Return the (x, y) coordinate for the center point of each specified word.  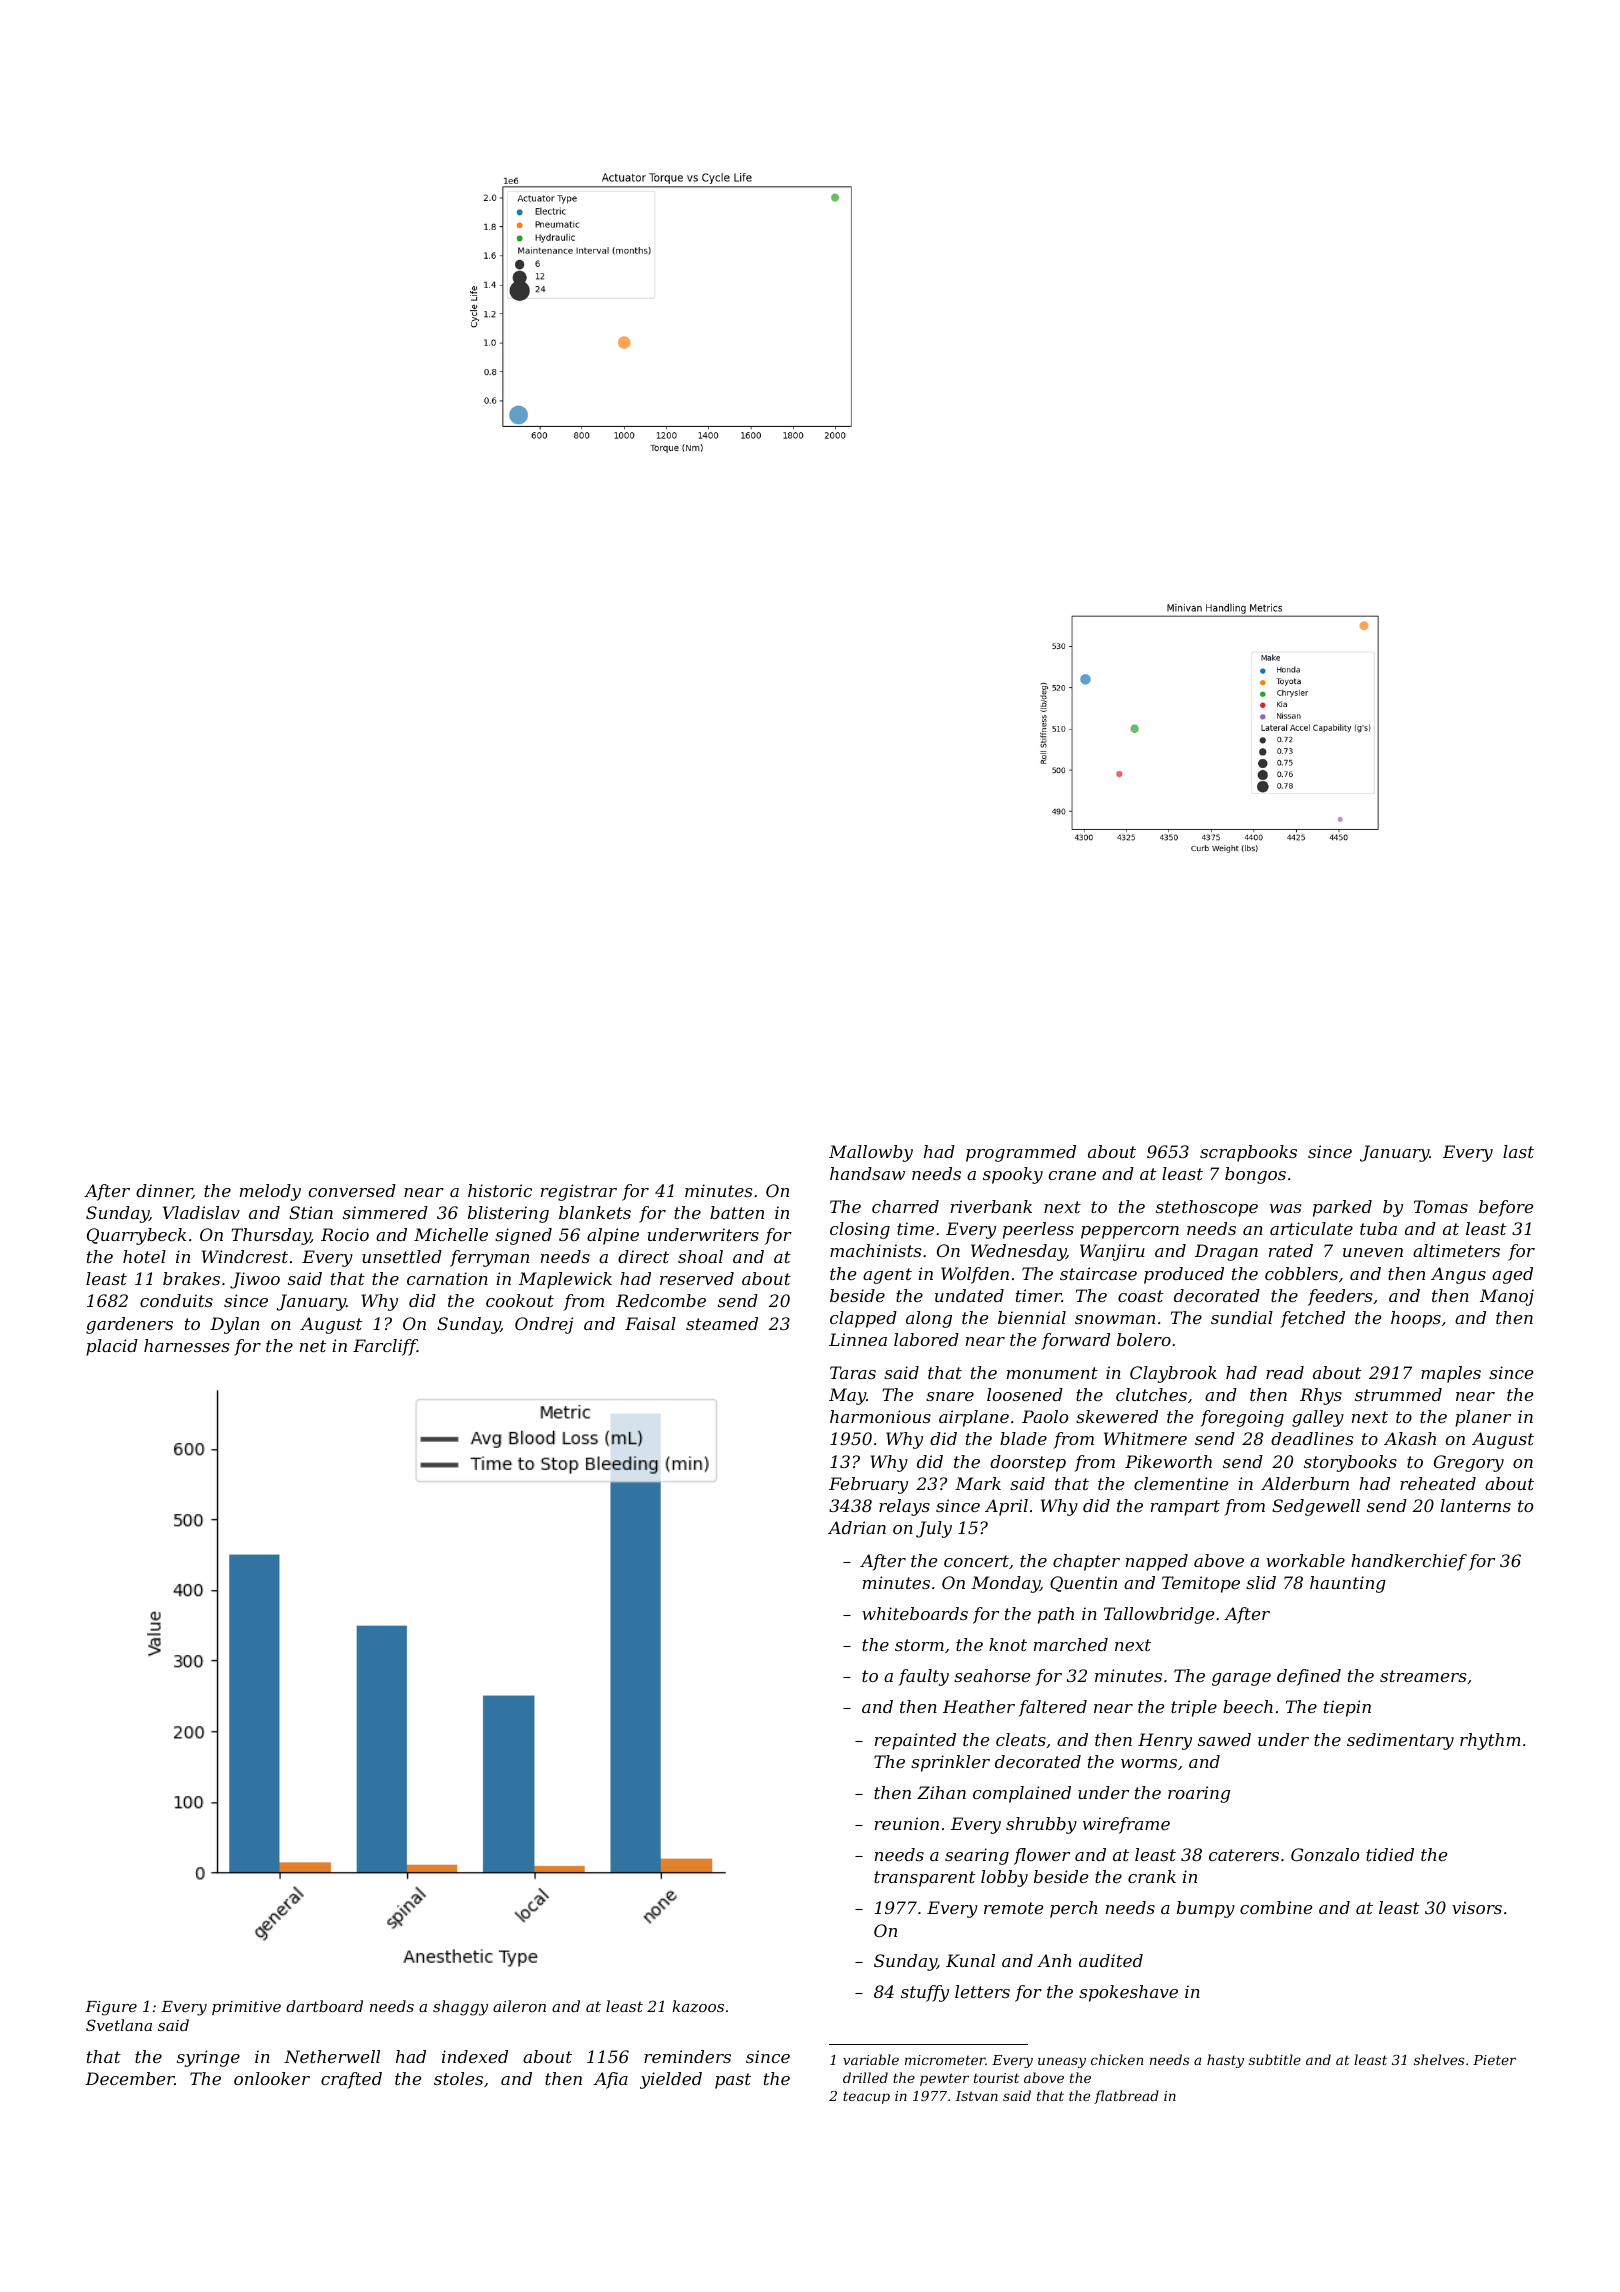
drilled (865, 2077)
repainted (915, 1741)
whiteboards (915, 1613)
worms (1149, 1763)
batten (737, 1212)
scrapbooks (1248, 1153)
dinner (164, 1191)
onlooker (272, 2078)
